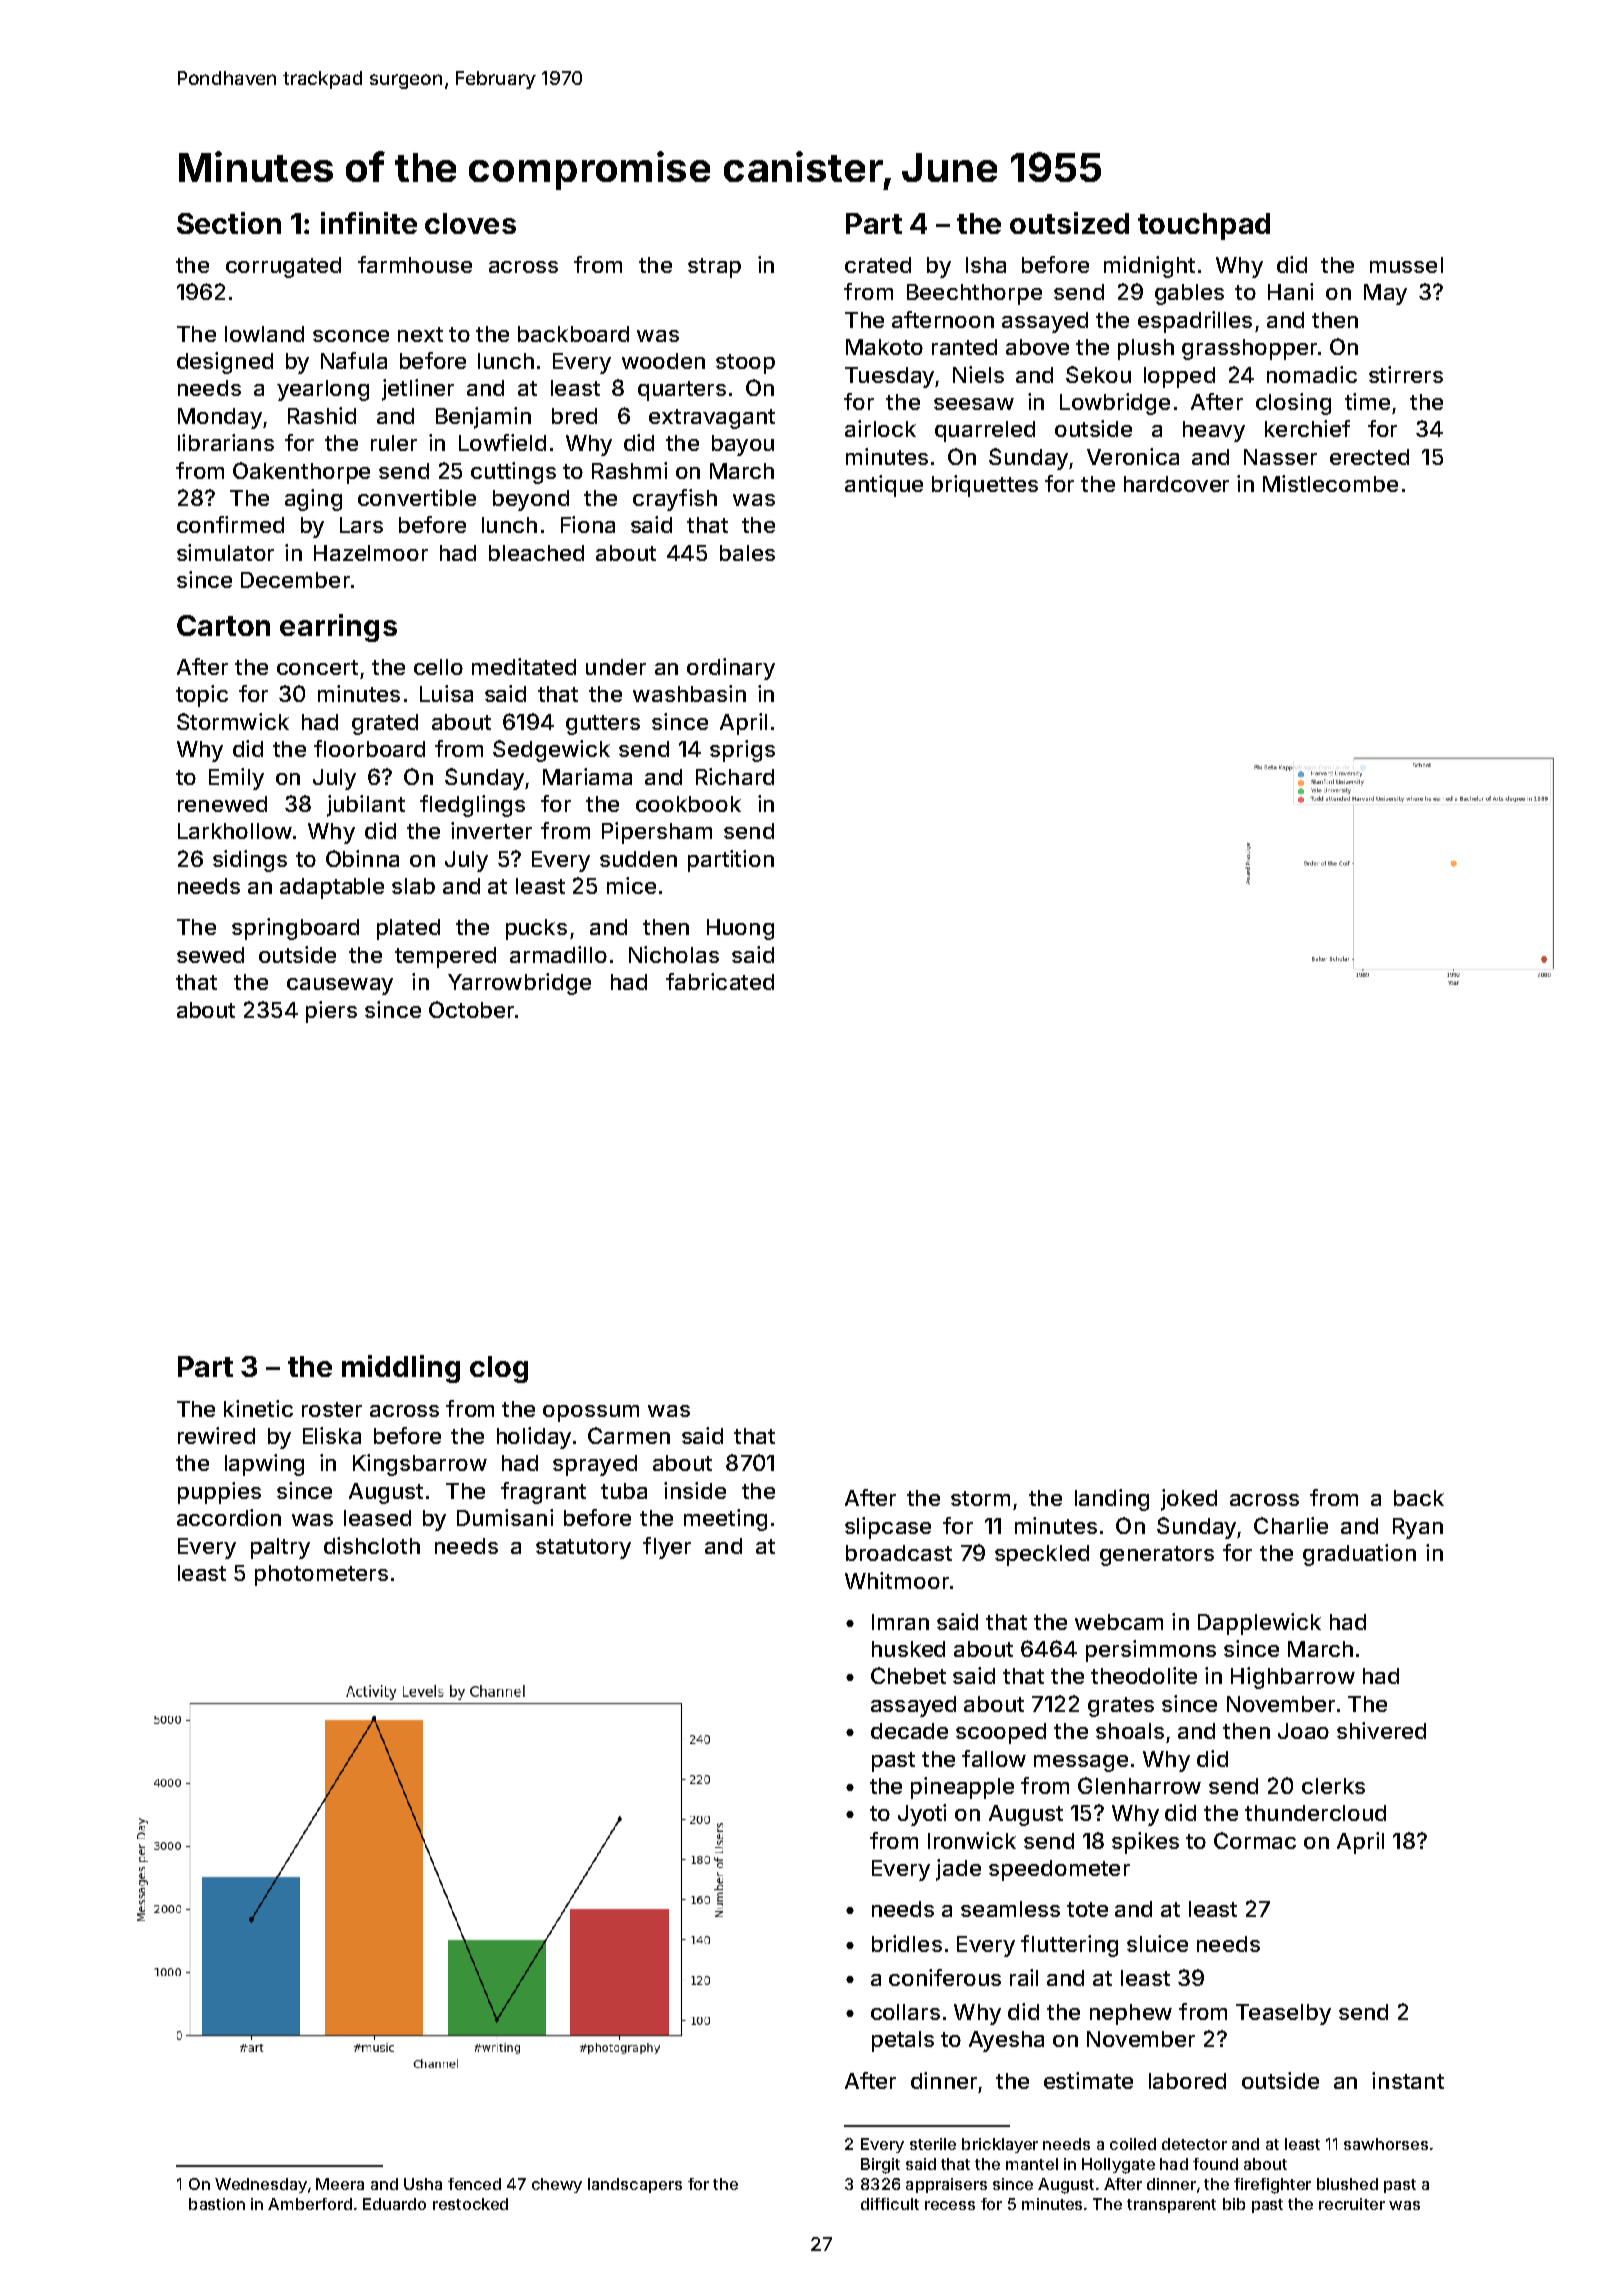 The width and height of the page is (1620, 2292). I want to click on Yarrowbridge, so click(519, 984).
